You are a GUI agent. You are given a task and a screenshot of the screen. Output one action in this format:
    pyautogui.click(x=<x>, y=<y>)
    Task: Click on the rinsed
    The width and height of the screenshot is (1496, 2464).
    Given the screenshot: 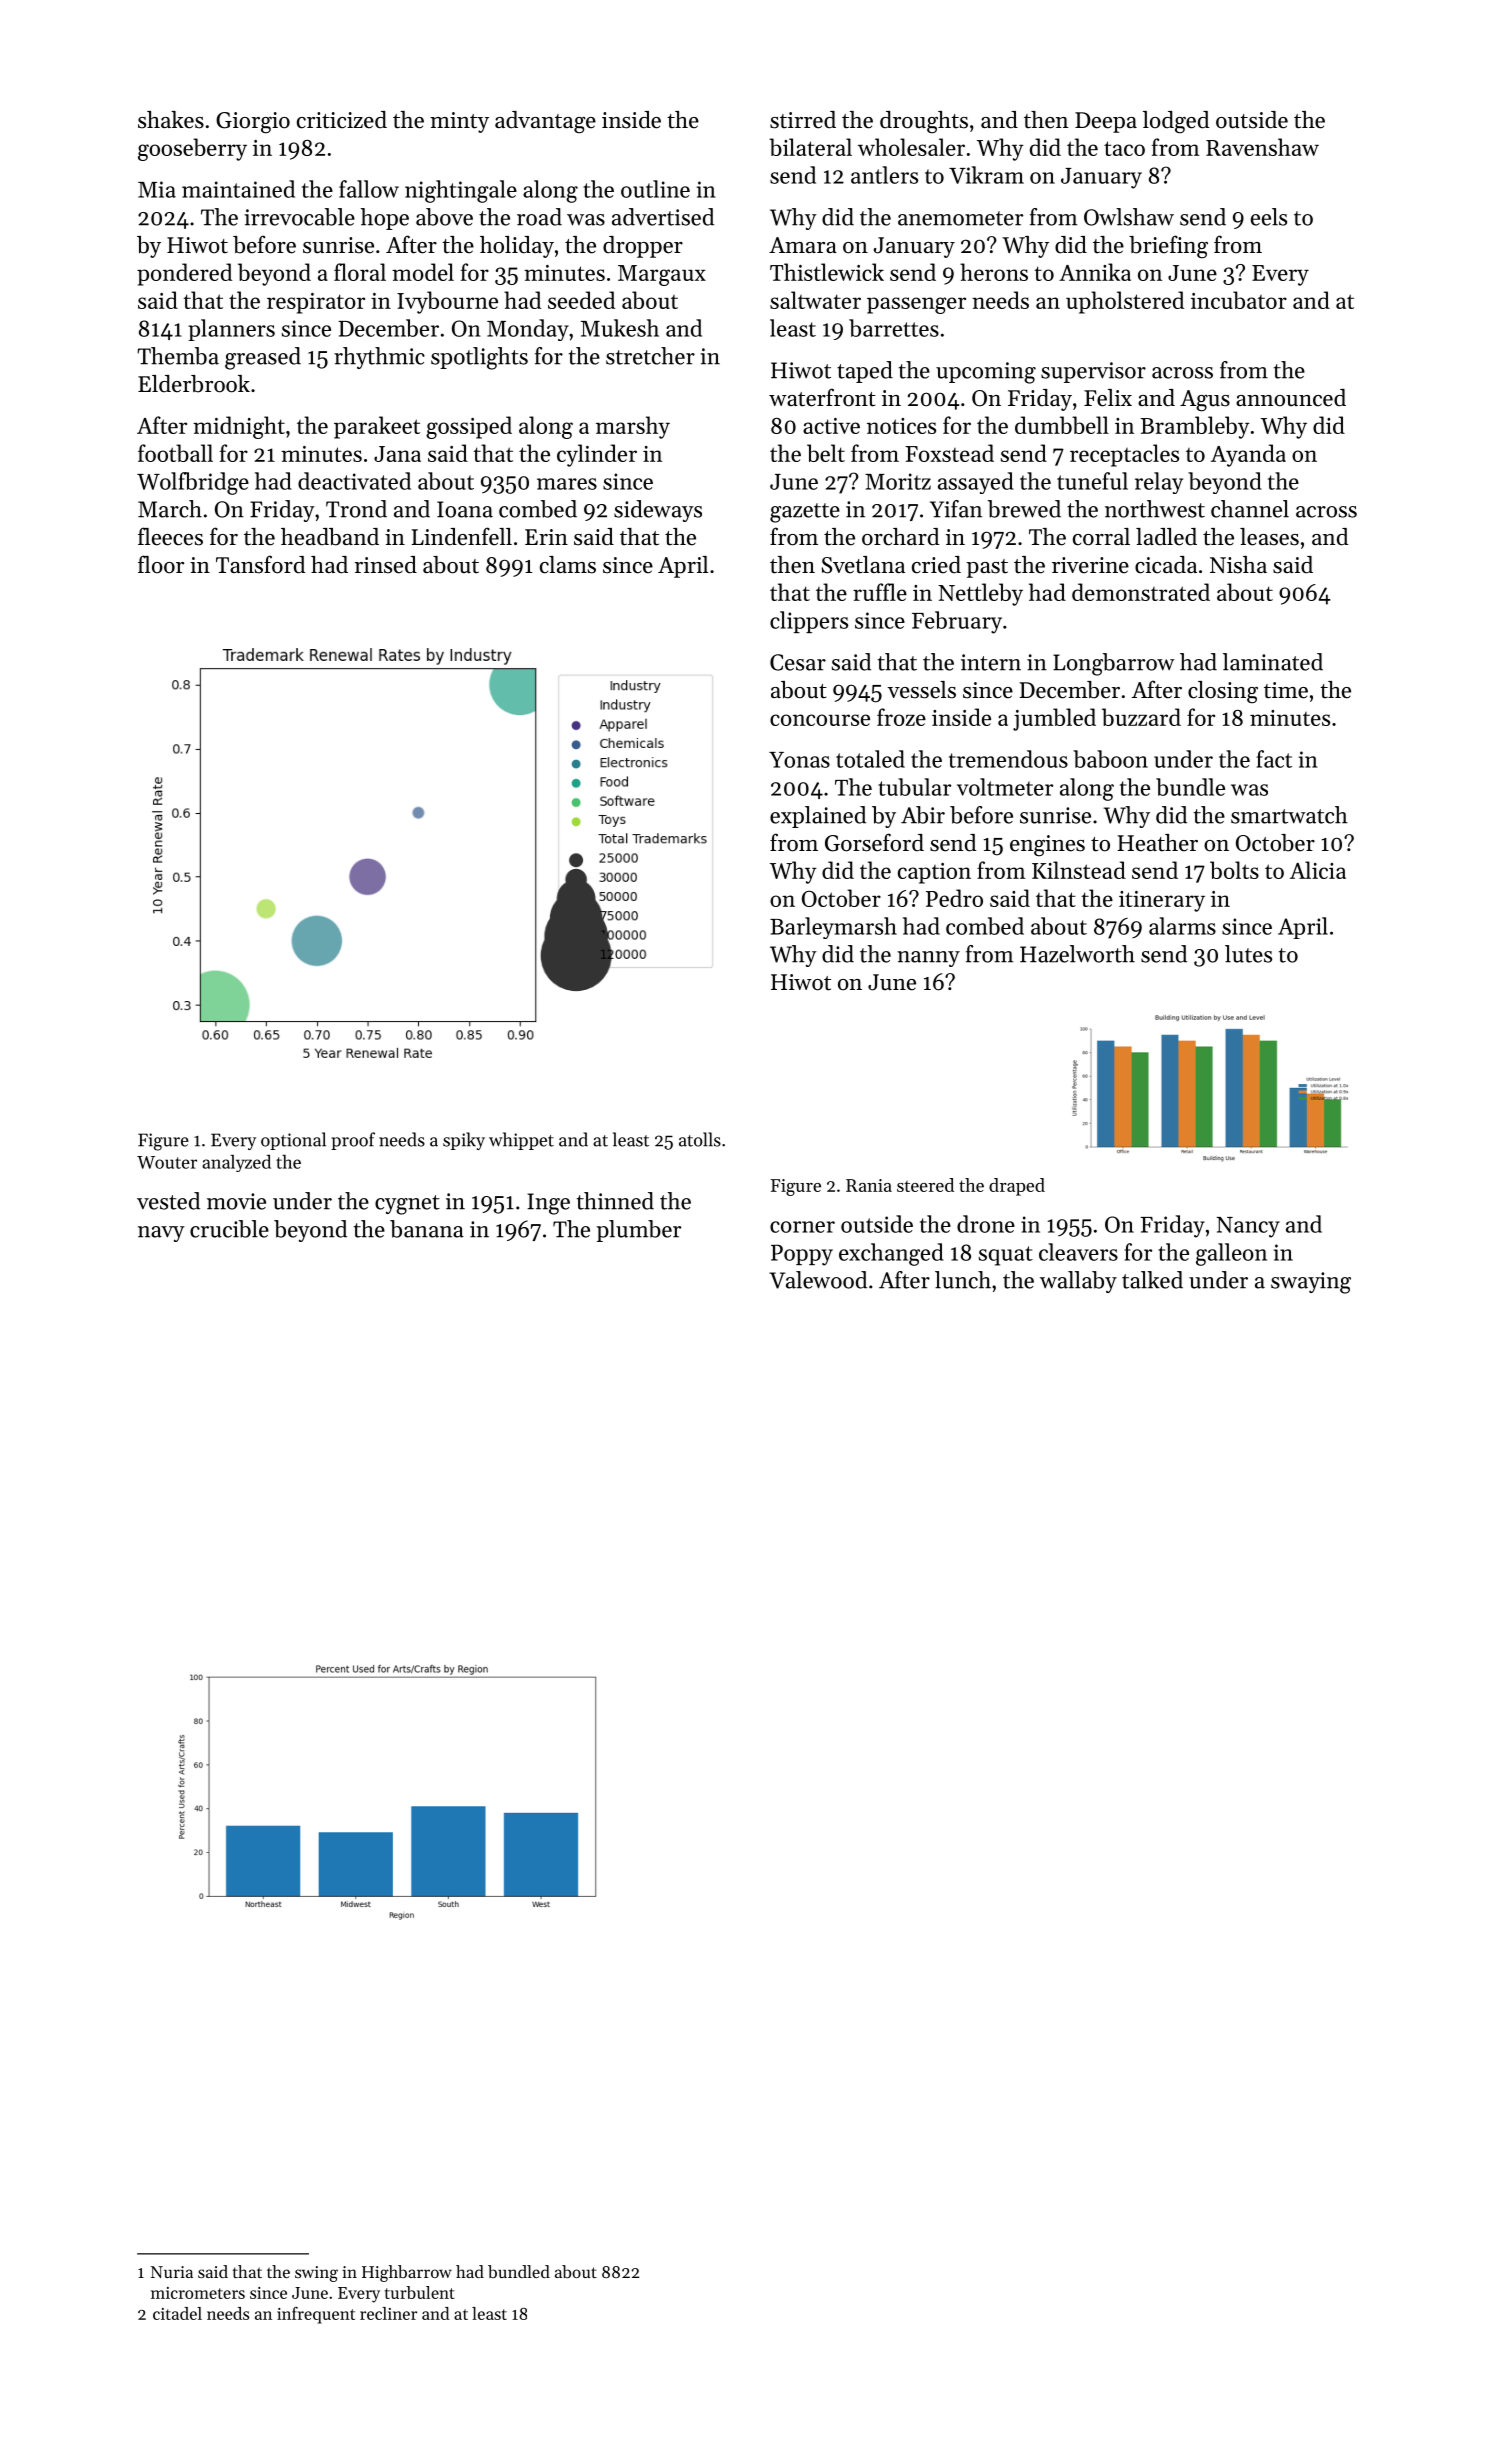 What is the action you would take?
    pyautogui.click(x=386, y=565)
